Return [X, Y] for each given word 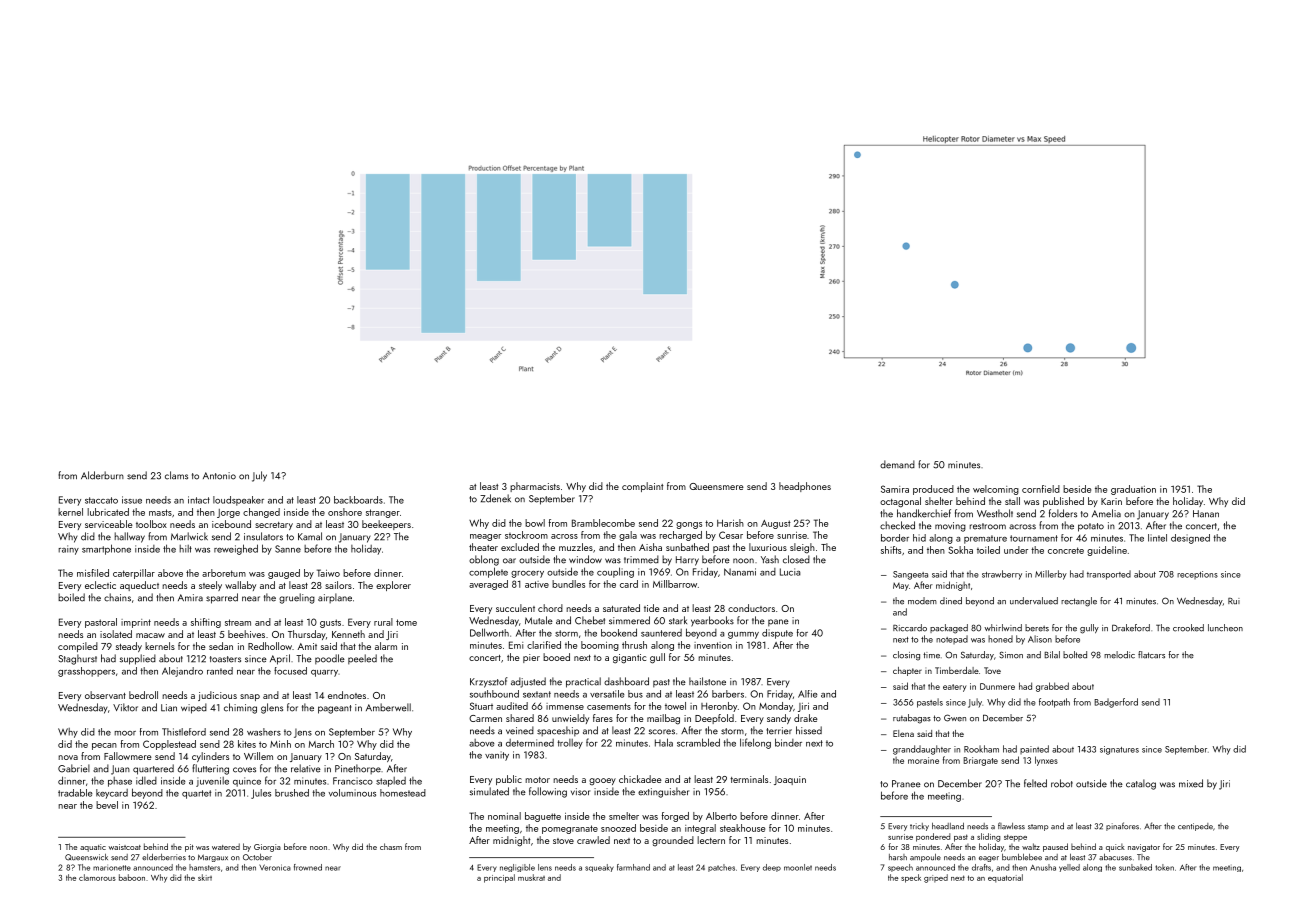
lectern [711, 840]
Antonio [219, 476]
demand [897, 464]
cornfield [1041, 489]
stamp [1038, 827]
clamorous [97, 877]
